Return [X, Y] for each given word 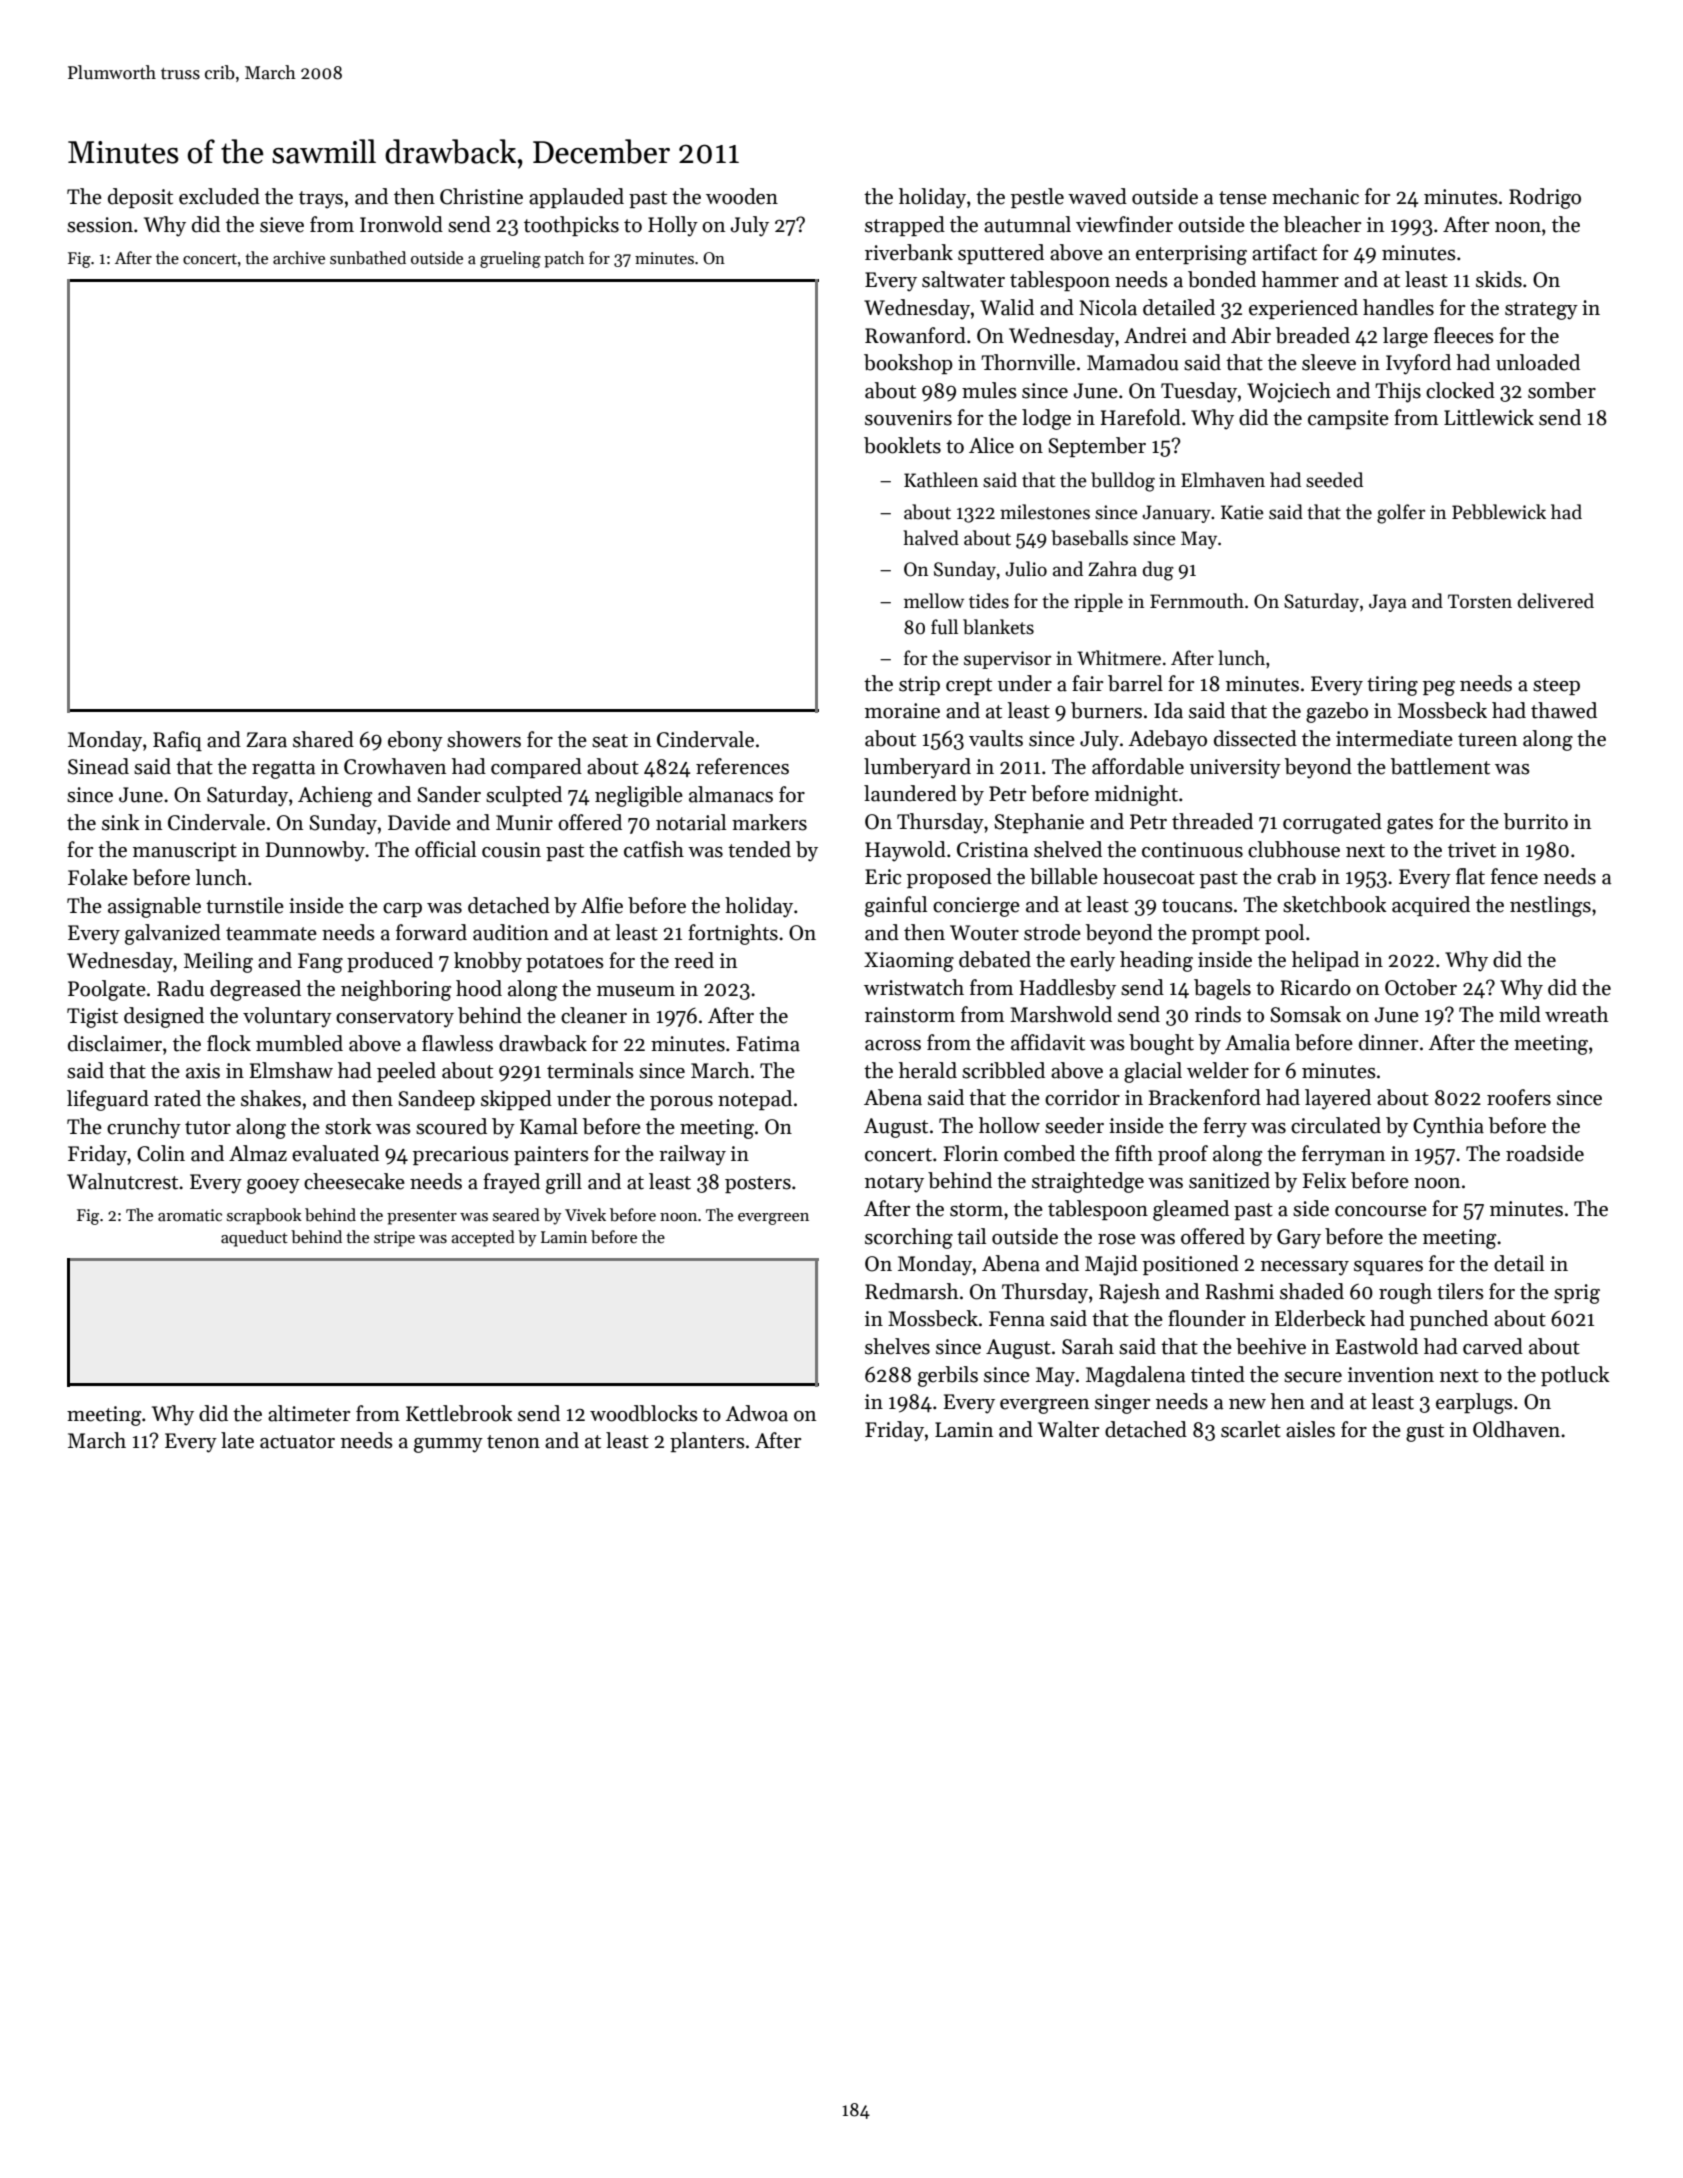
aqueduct [254, 1238]
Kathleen [941, 480]
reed [694, 960]
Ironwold [401, 224]
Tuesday [1199, 392]
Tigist [92, 1018]
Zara [266, 740]
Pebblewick [1499, 512]
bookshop [908, 364]
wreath [1577, 1014]
